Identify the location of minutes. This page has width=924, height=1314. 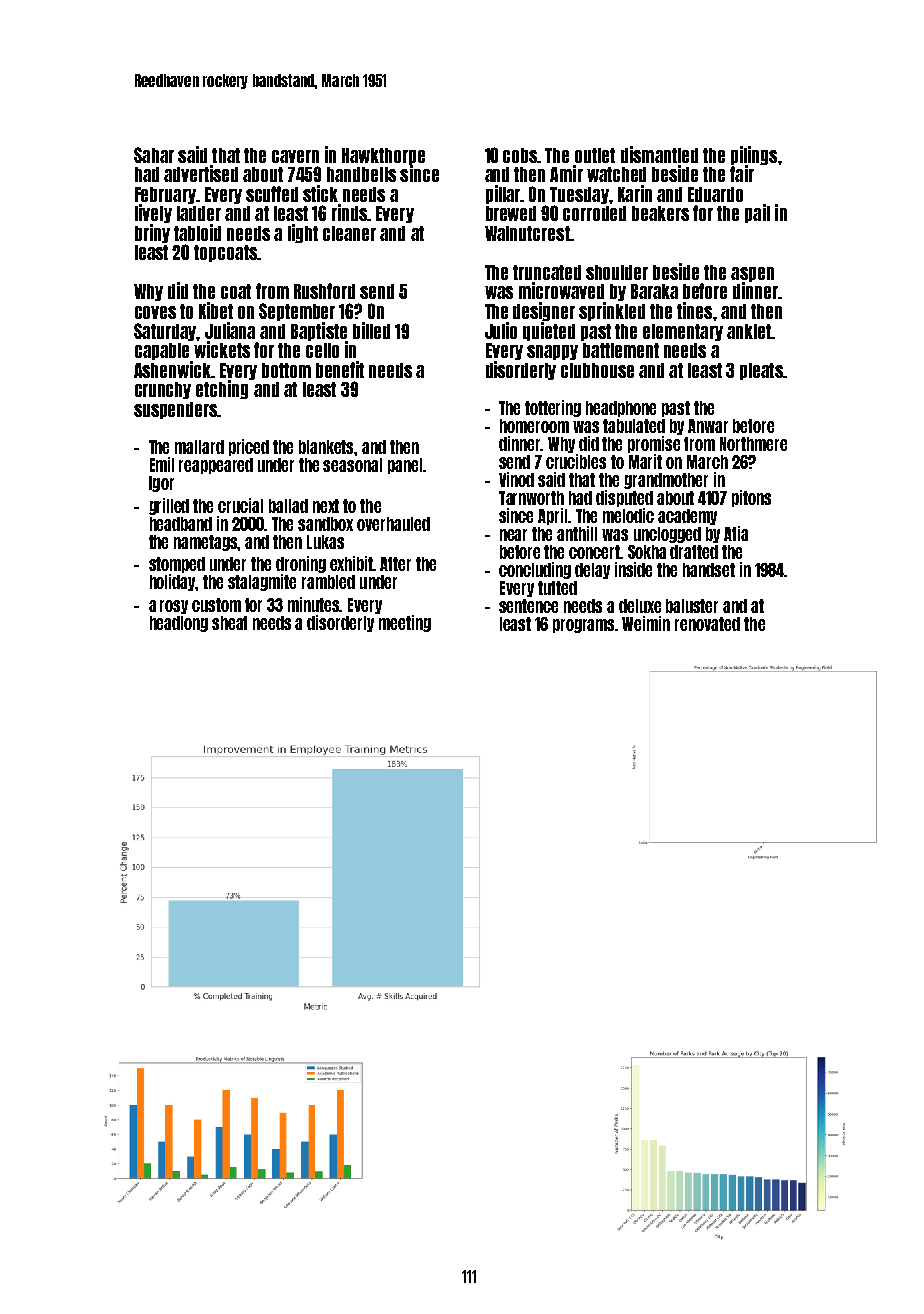
(314, 604).
